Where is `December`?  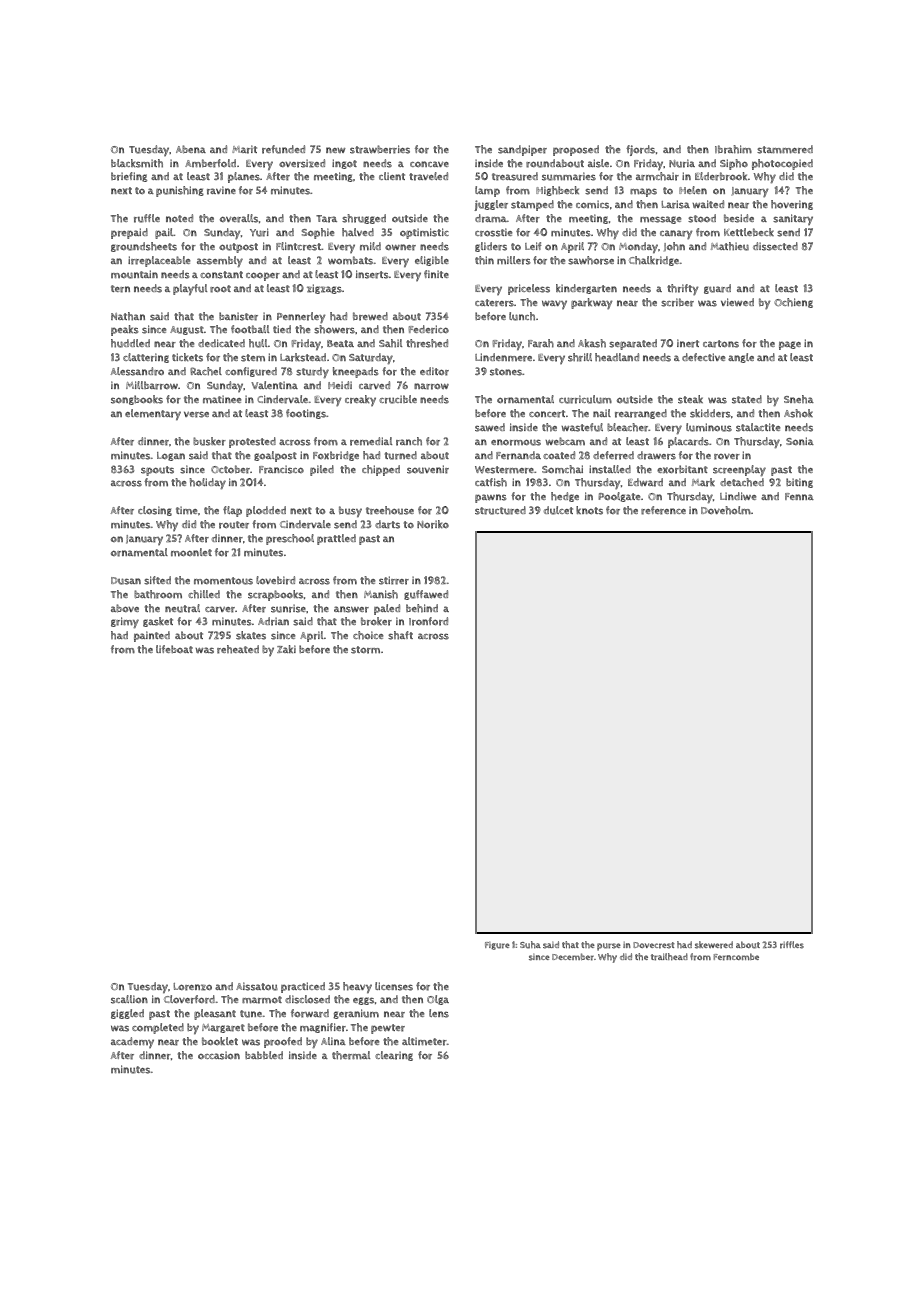
December is located at coordinates (573, 957).
